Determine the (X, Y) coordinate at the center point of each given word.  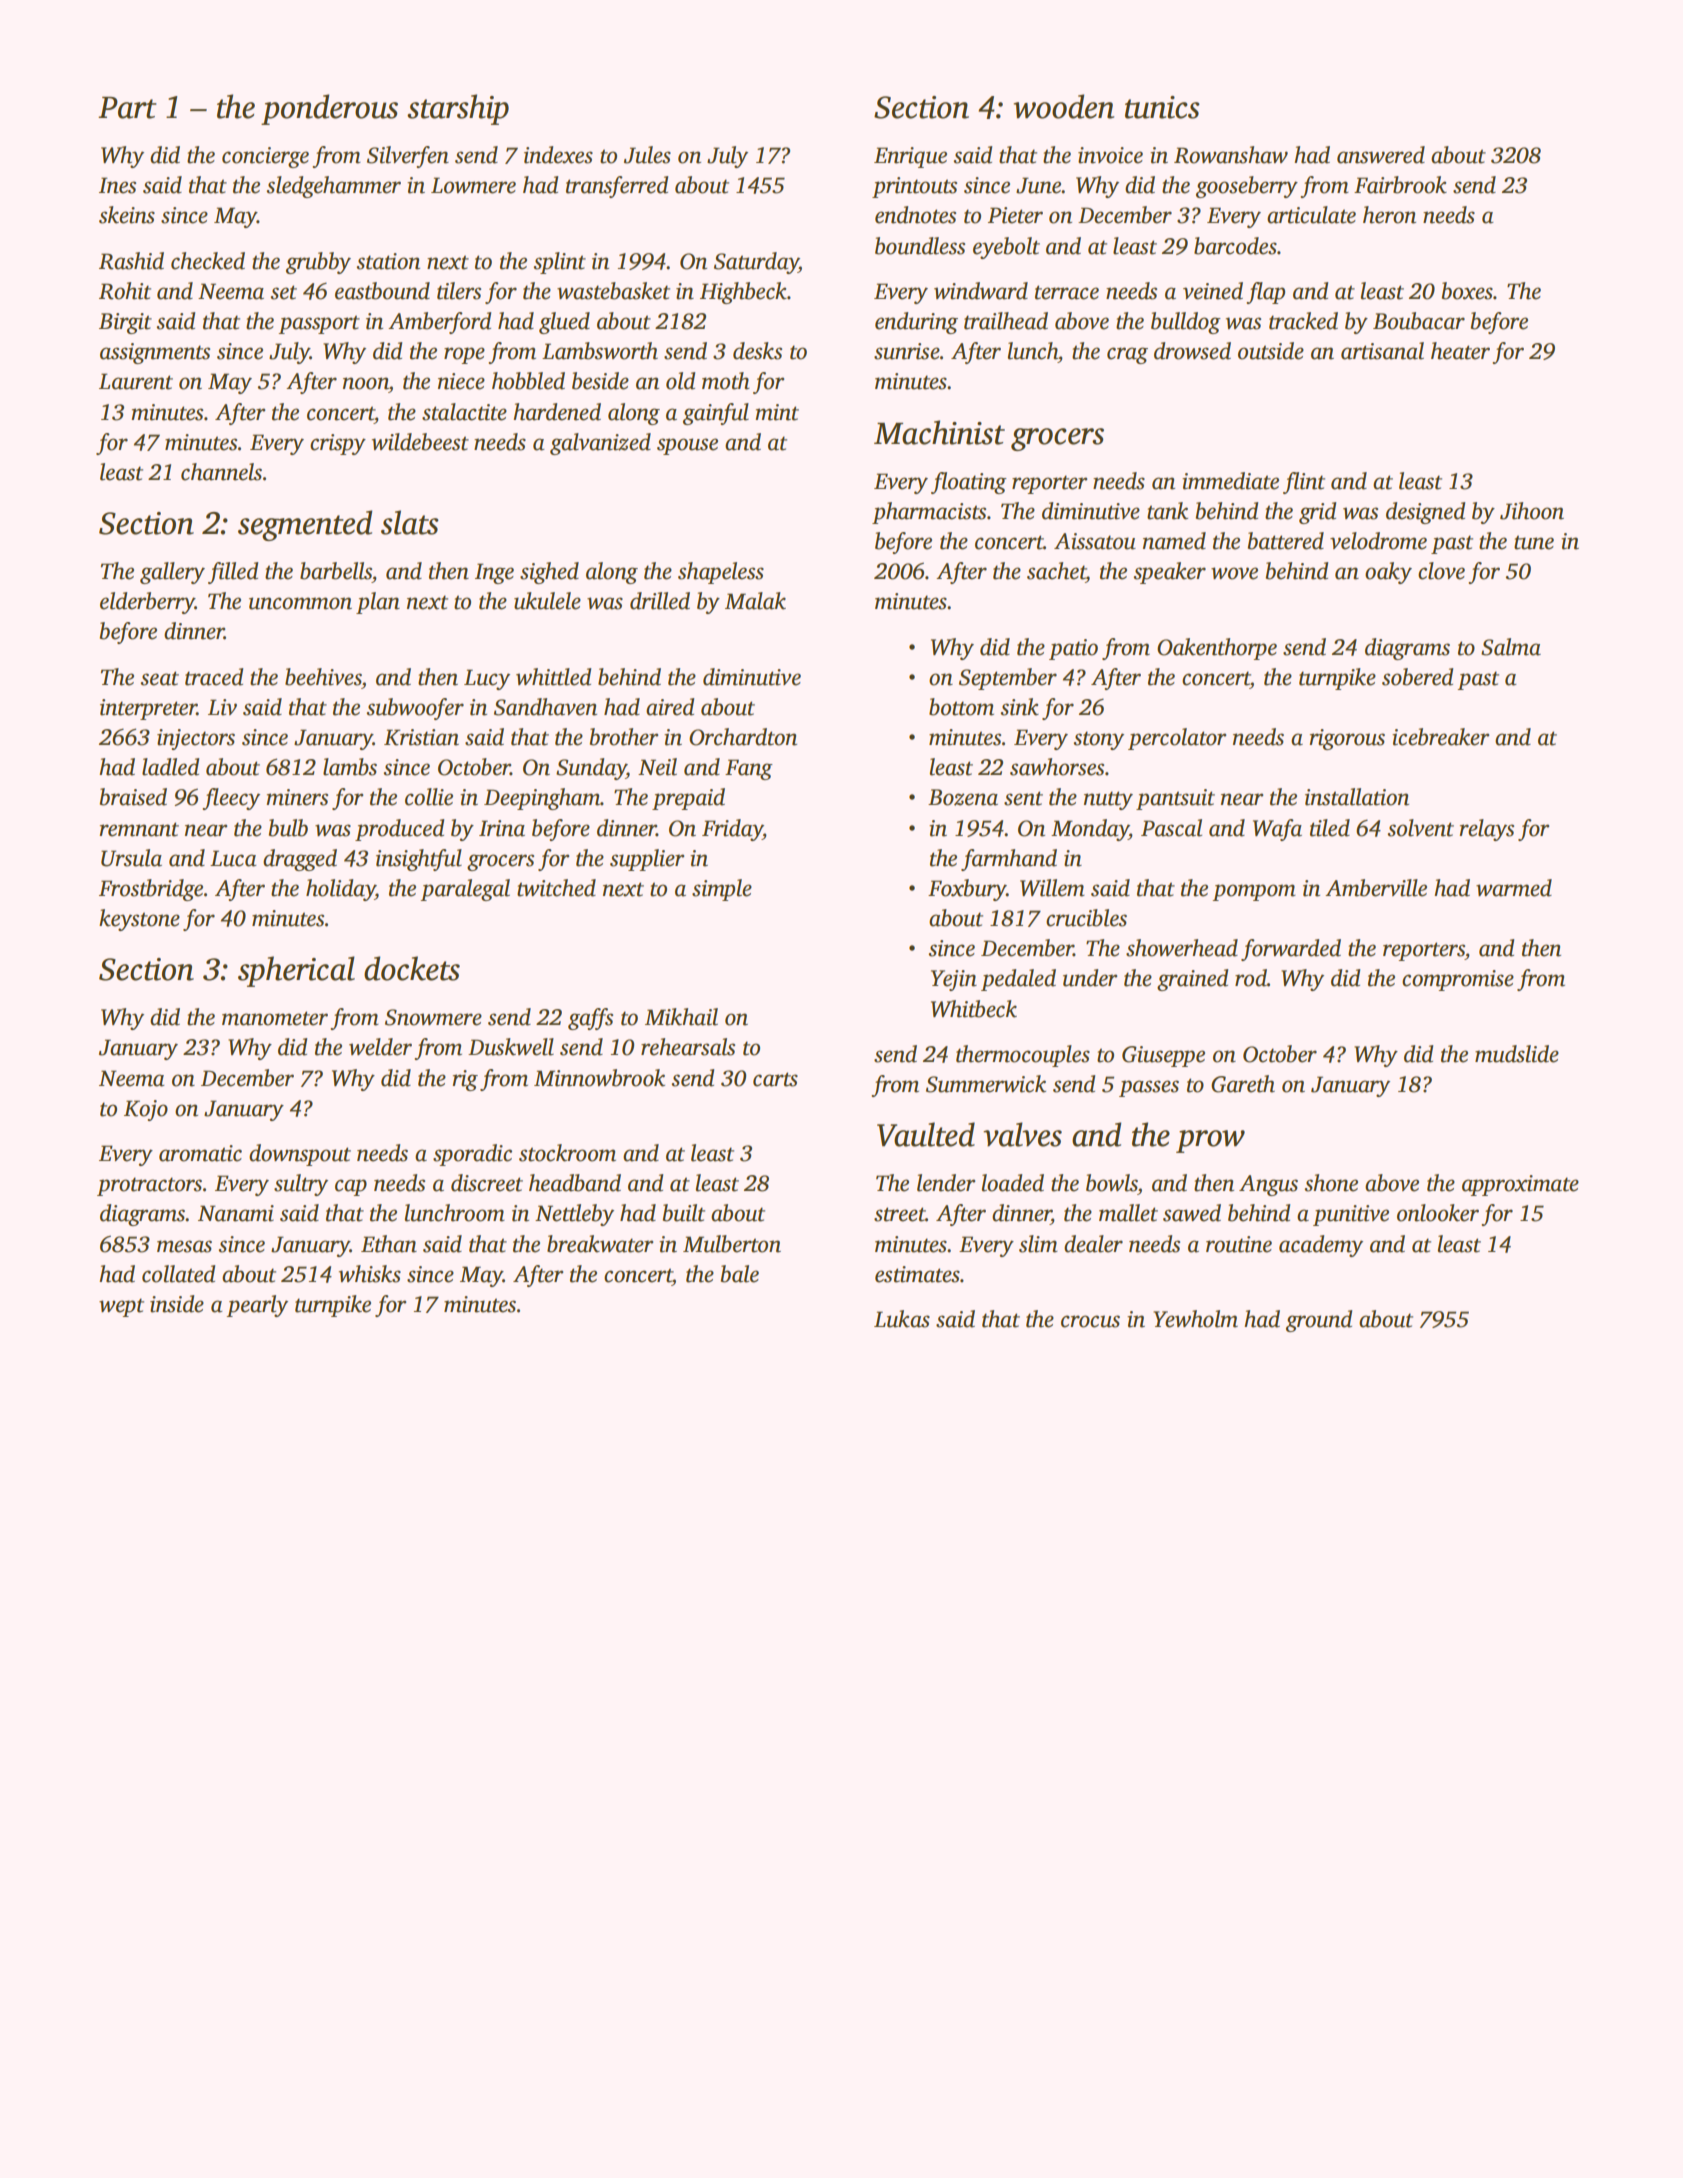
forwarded (1291, 950)
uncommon (300, 603)
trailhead (1006, 321)
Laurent (136, 381)
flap (1265, 293)
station (388, 261)
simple (722, 890)
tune (1534, 542)
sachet (1056, 571)
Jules (647, 155)
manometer (275, 1018)
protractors (149, 1186)
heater (1460, 351)
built (684, 1213)
